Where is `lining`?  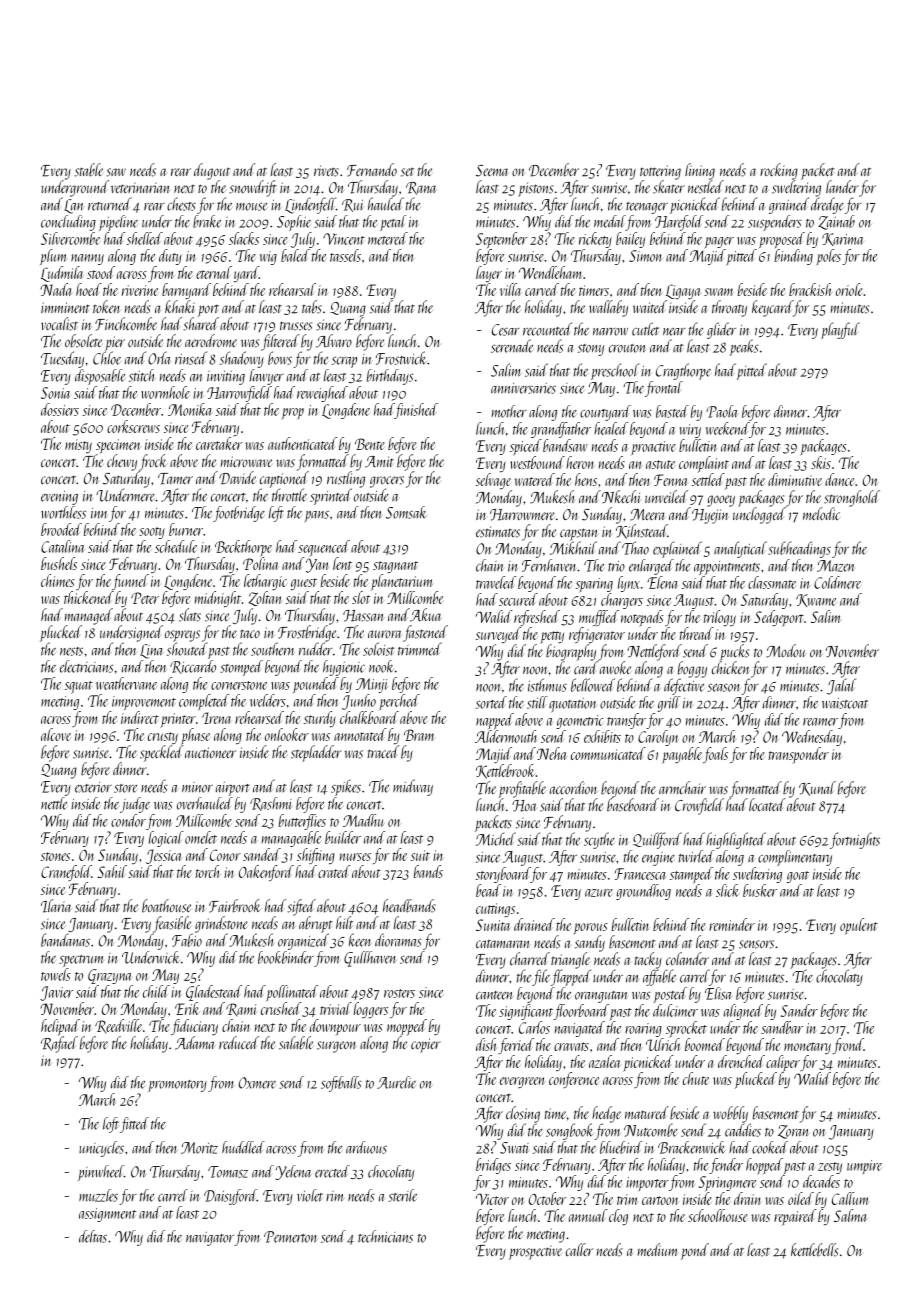
lining is located at coordinates (700, 171).
